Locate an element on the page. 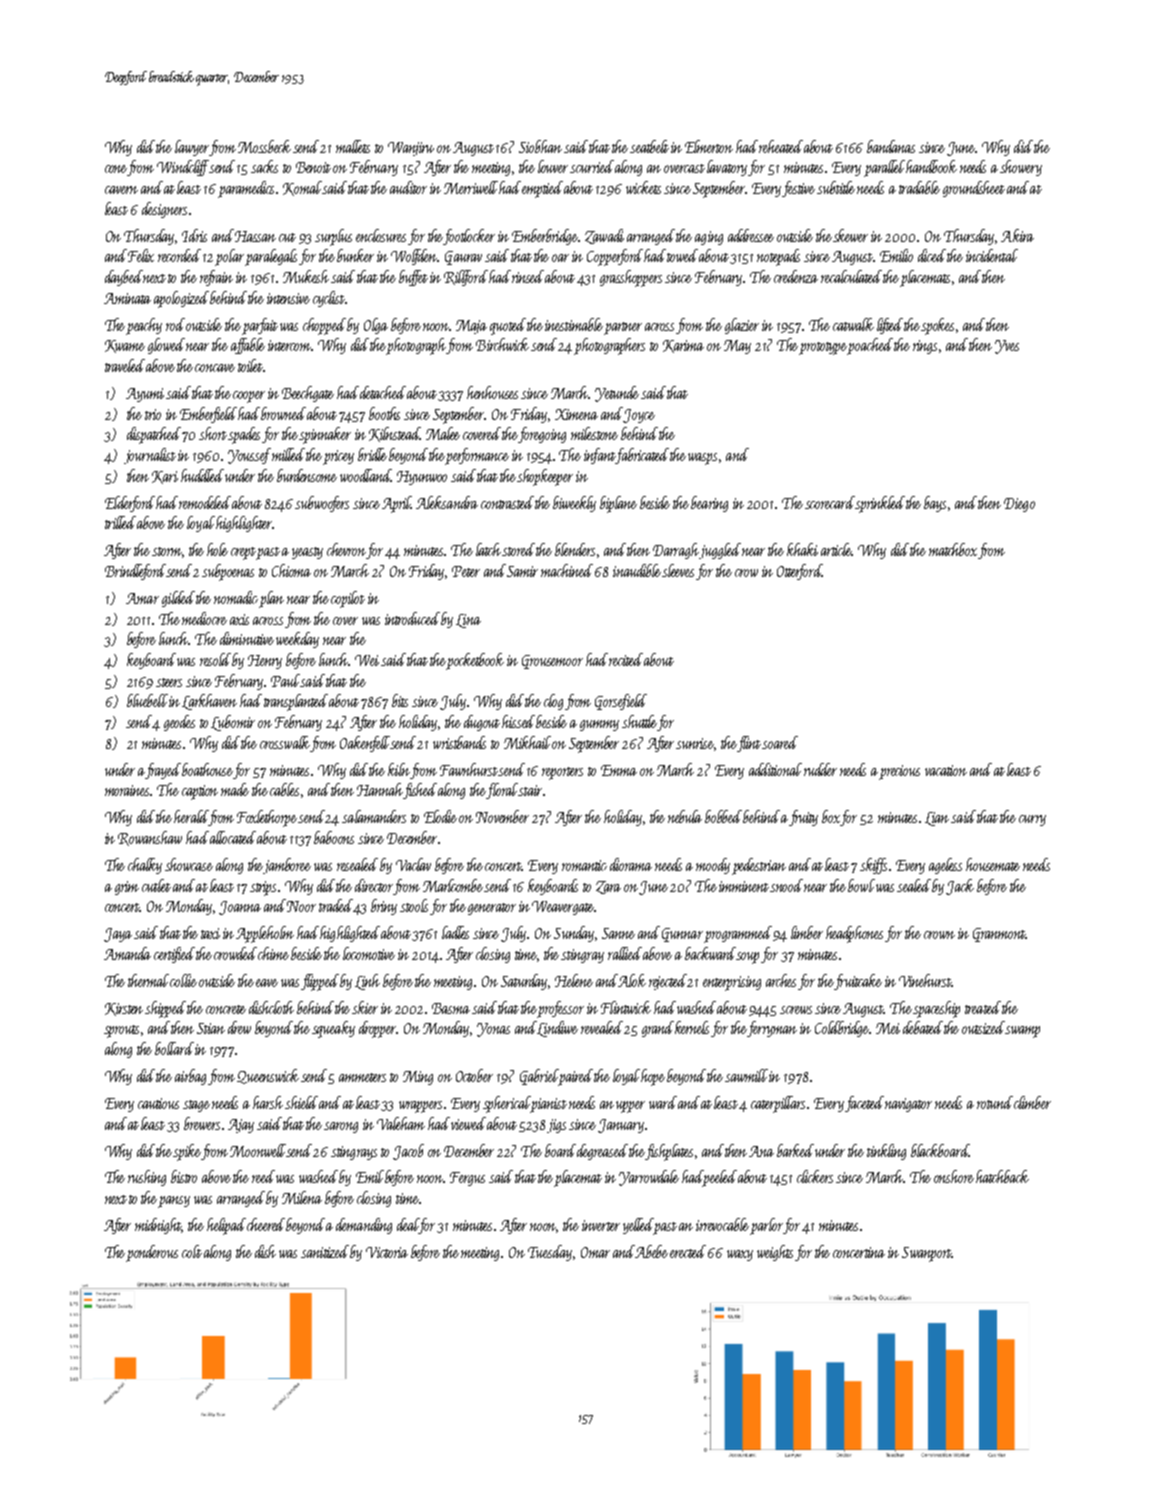 Image resolution: width=1156 pixels, height=1496 pixels. footlocker is located at coordinates (469, 237).
